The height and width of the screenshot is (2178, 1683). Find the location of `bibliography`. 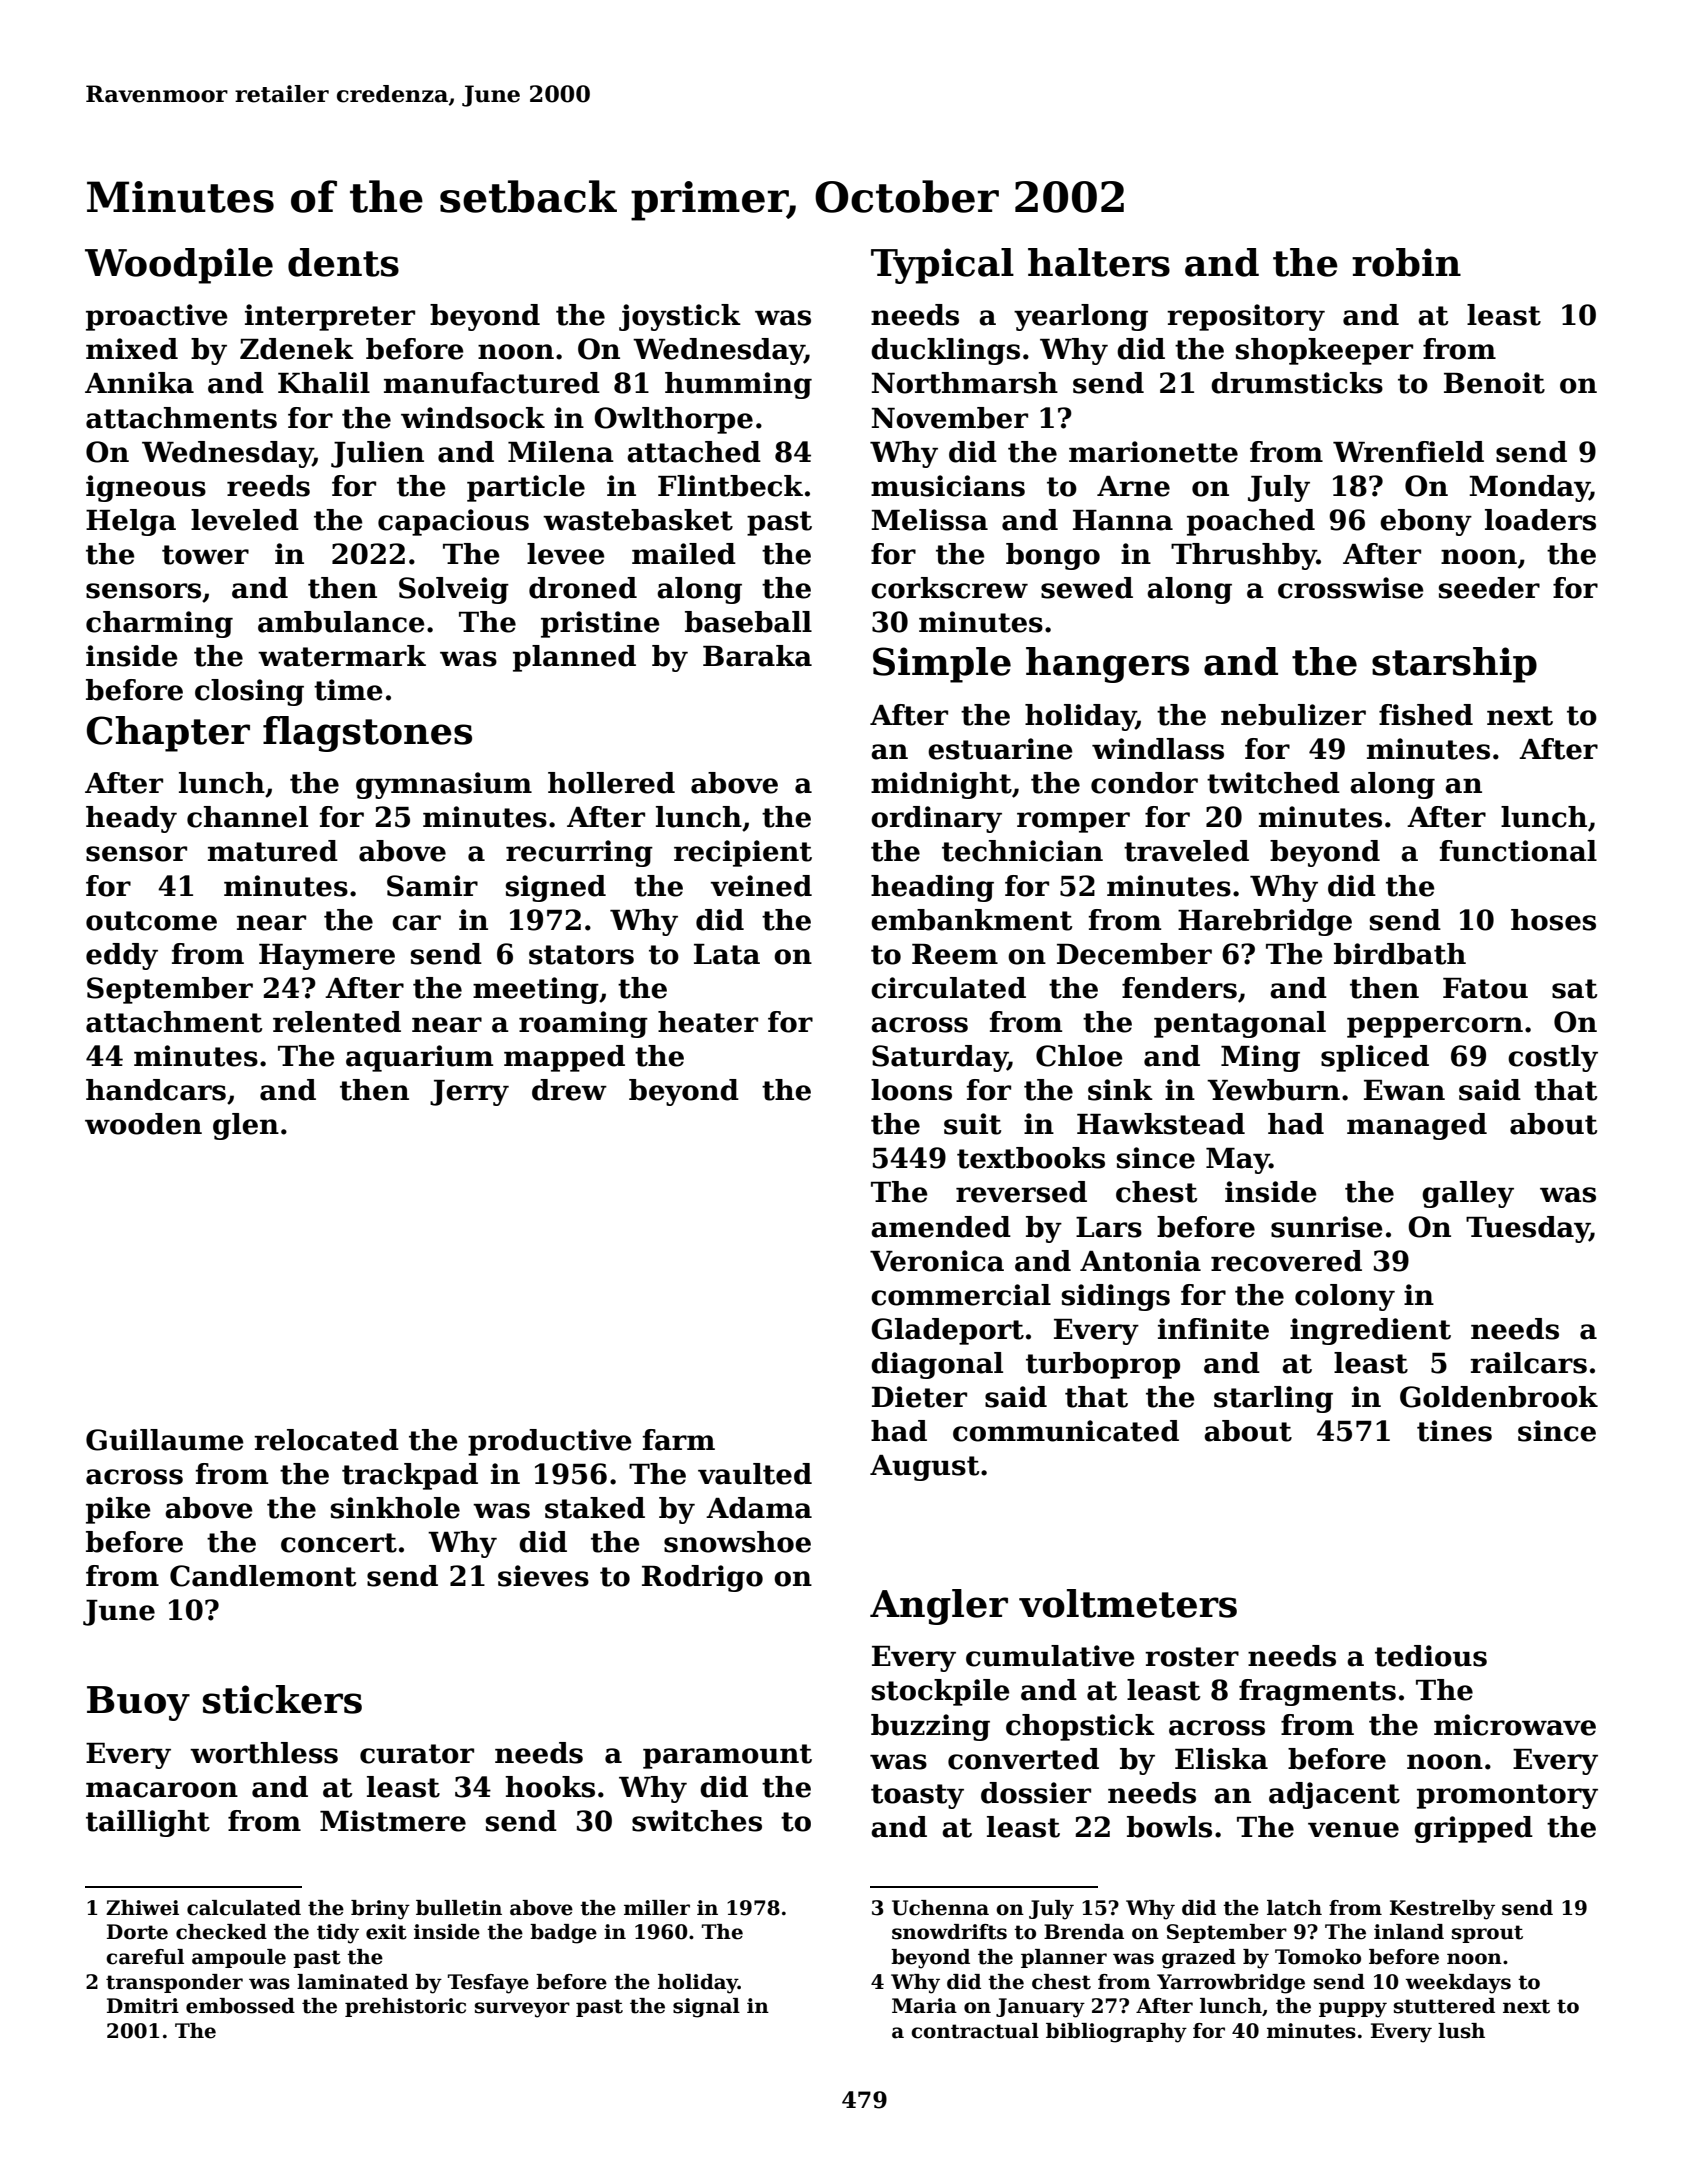

bibliography is located at coordinates (1116, 2033).
